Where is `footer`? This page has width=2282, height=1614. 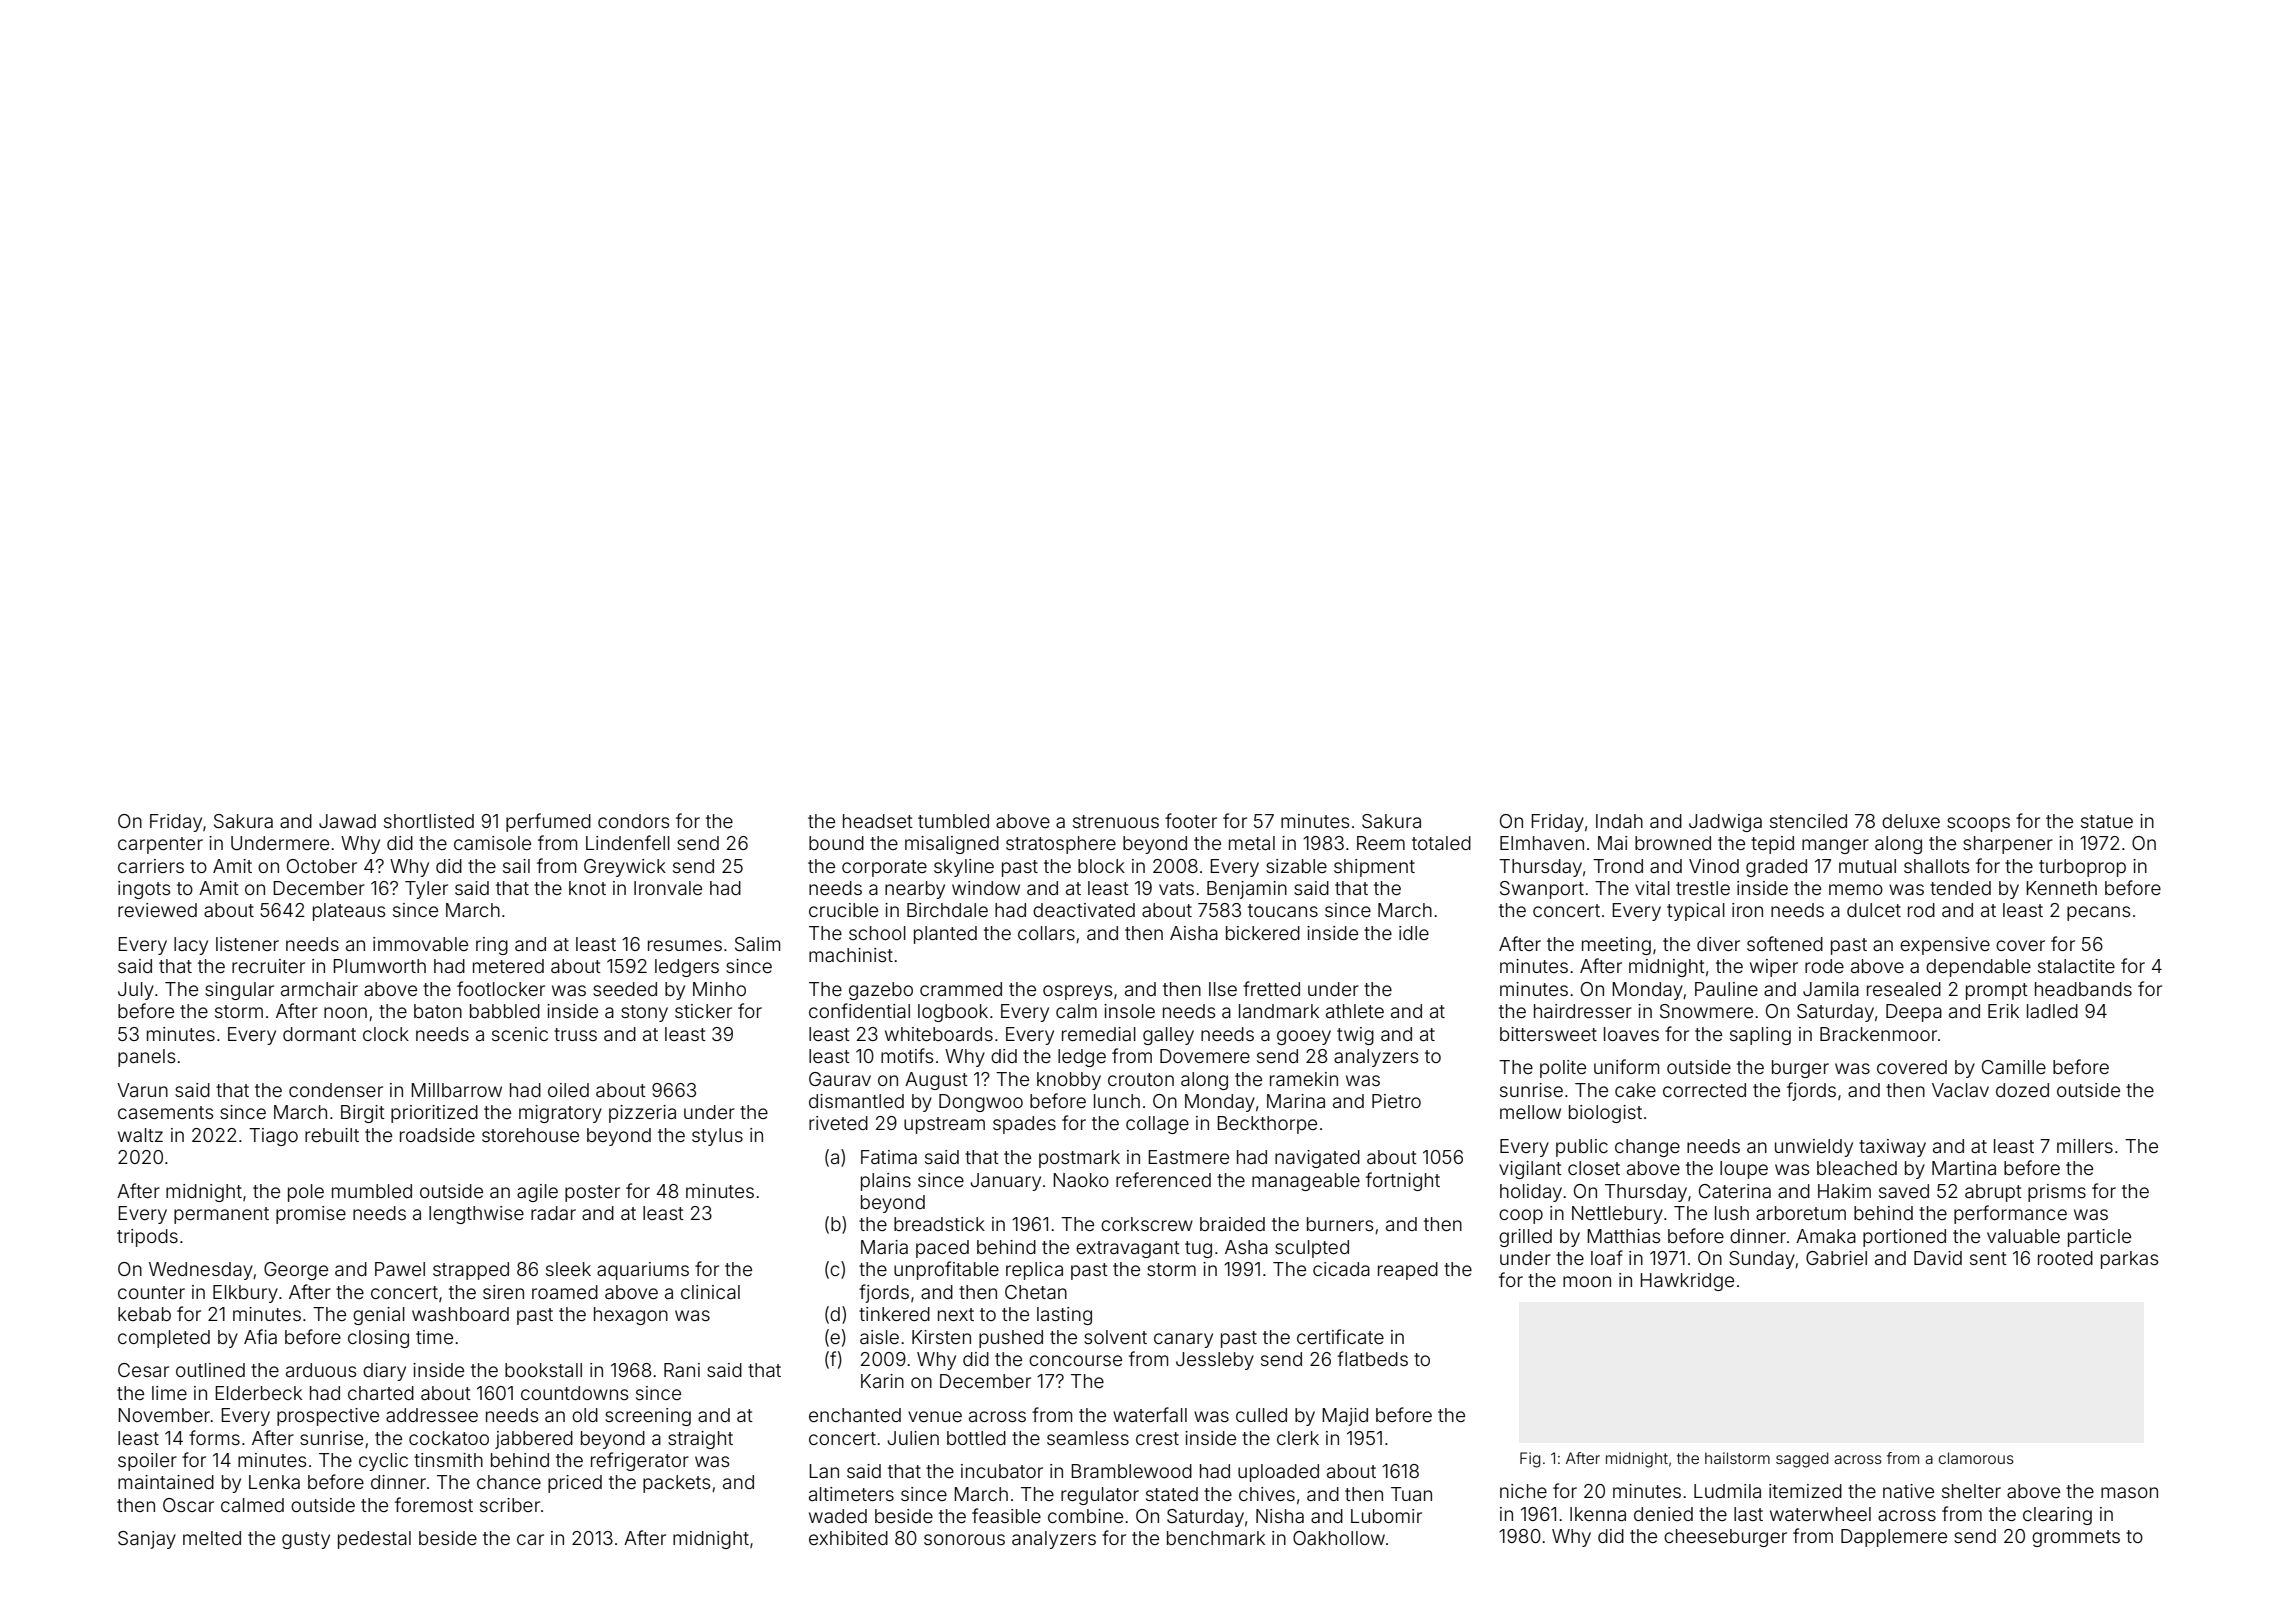 footer is located at coordinates (1191, 820).
